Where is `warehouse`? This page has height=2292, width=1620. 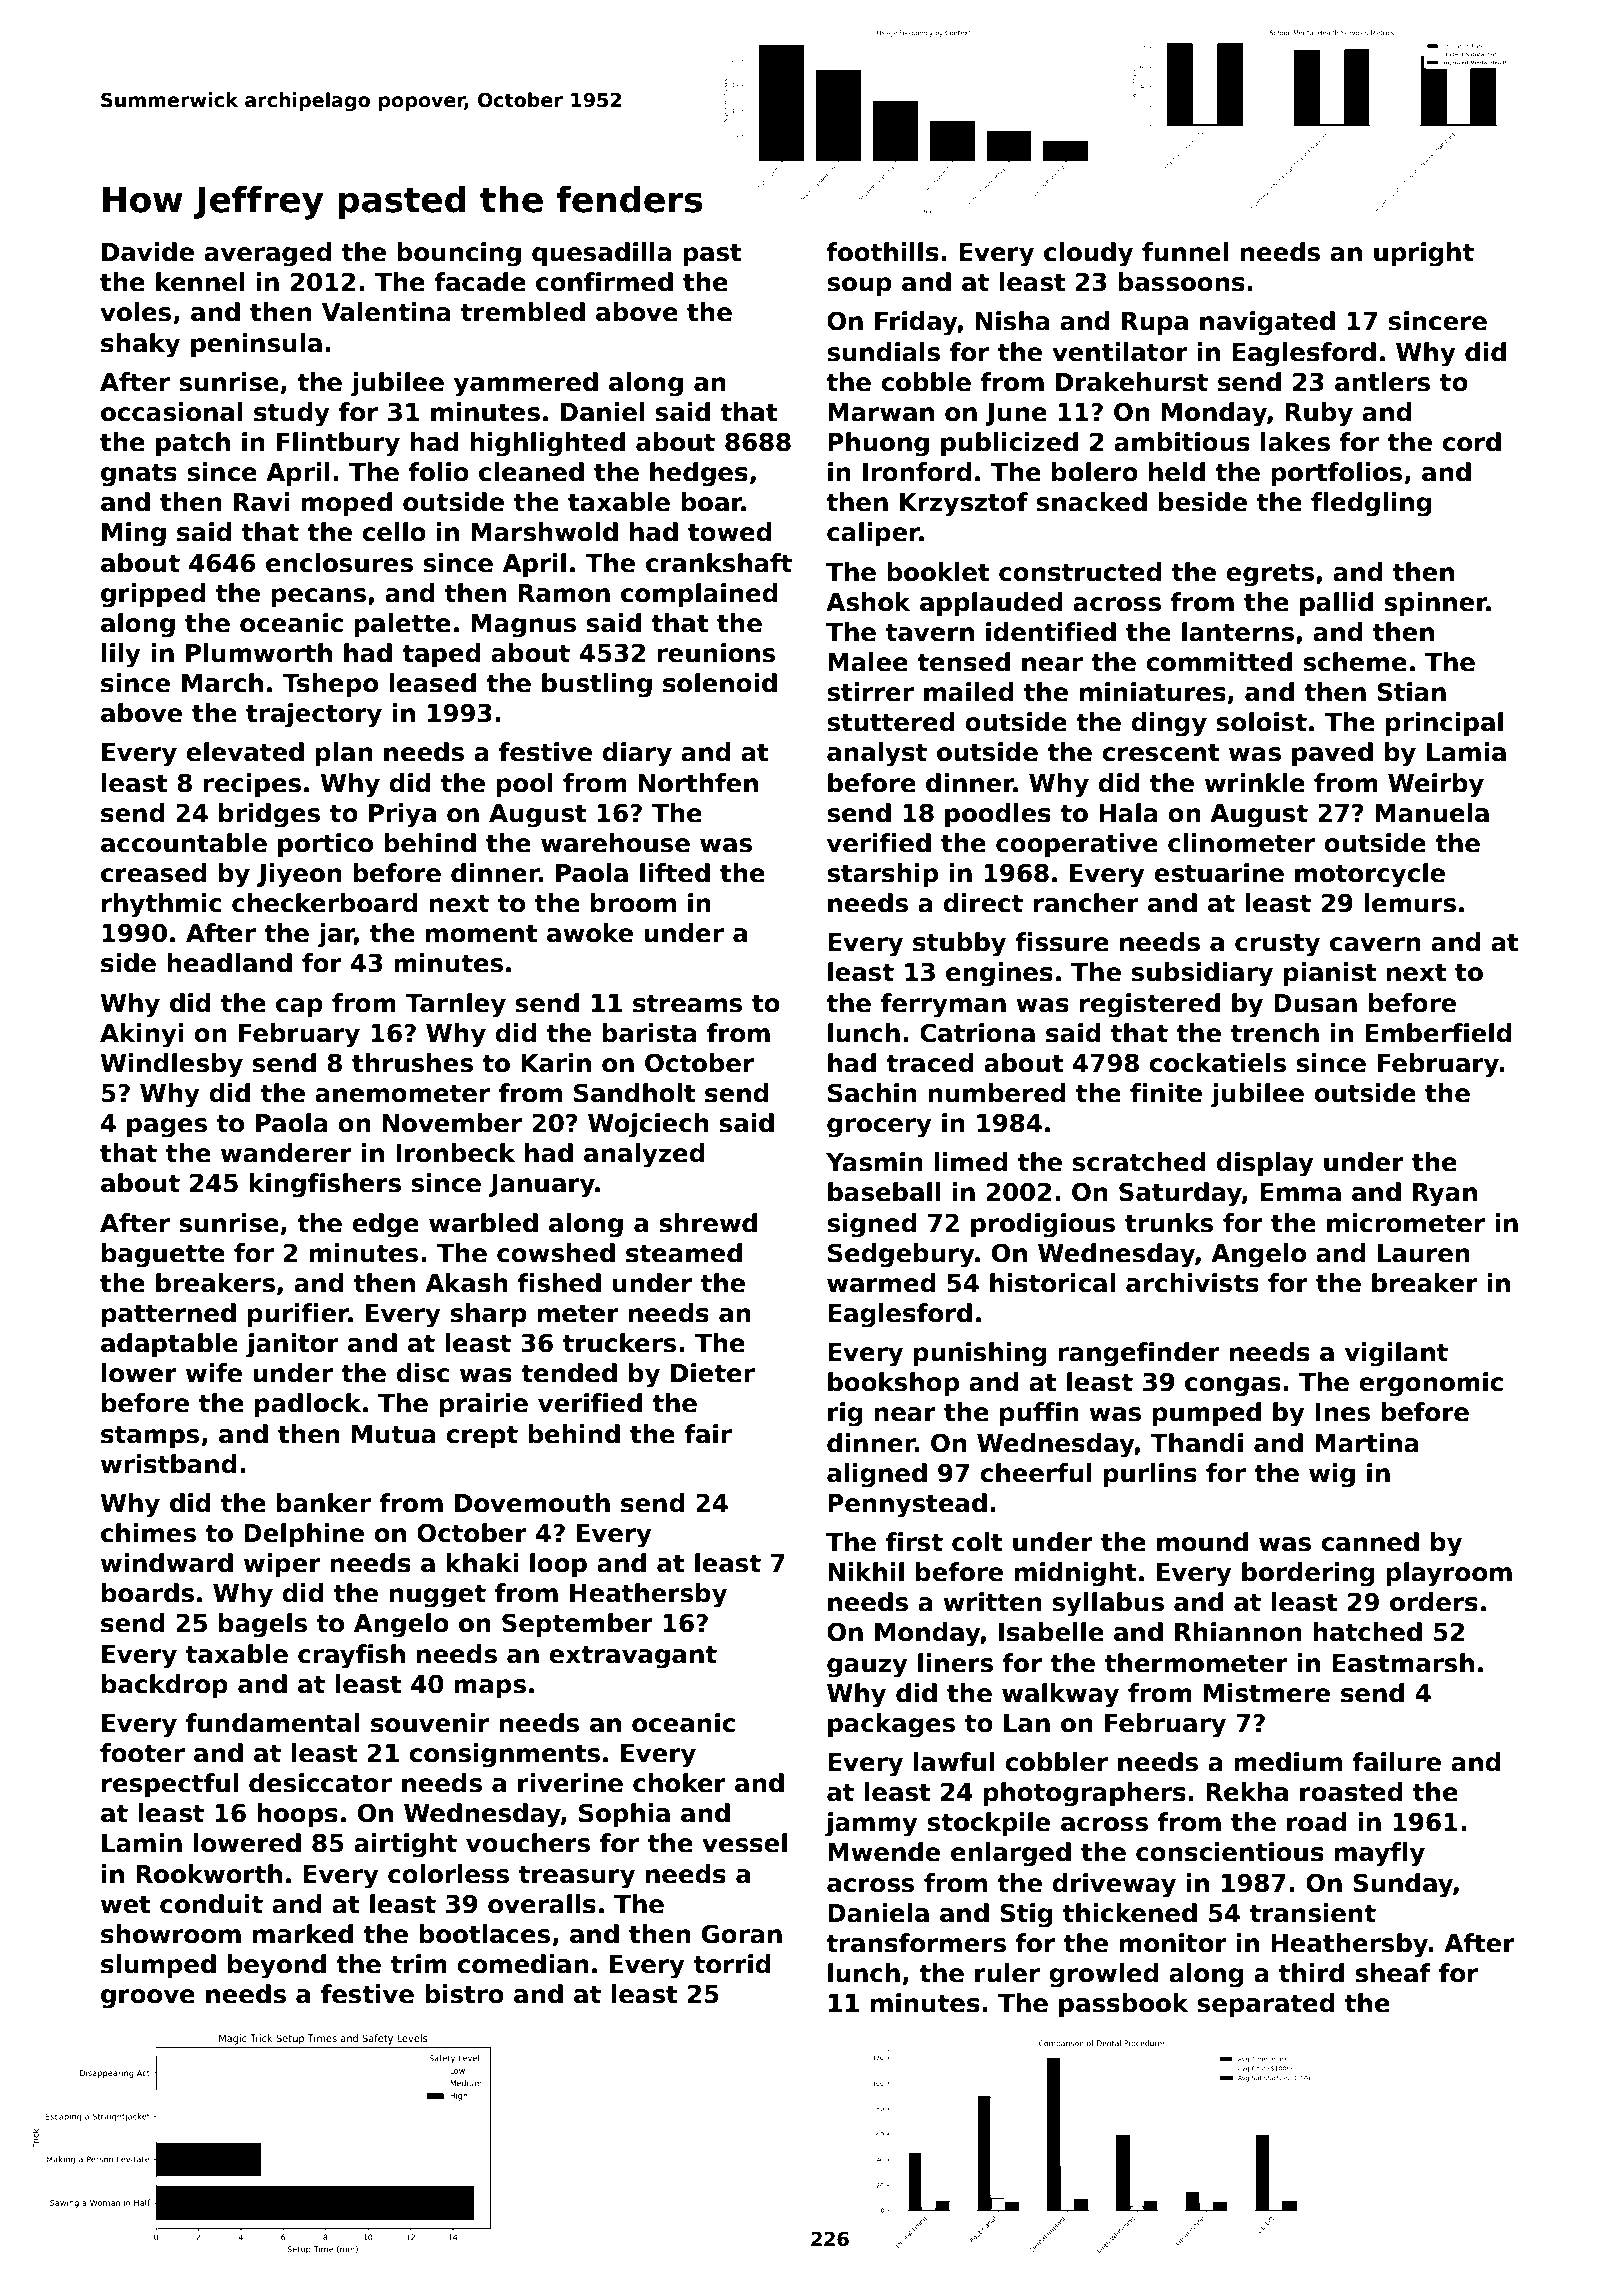
warehouse is located at coordinates (615, 843).
